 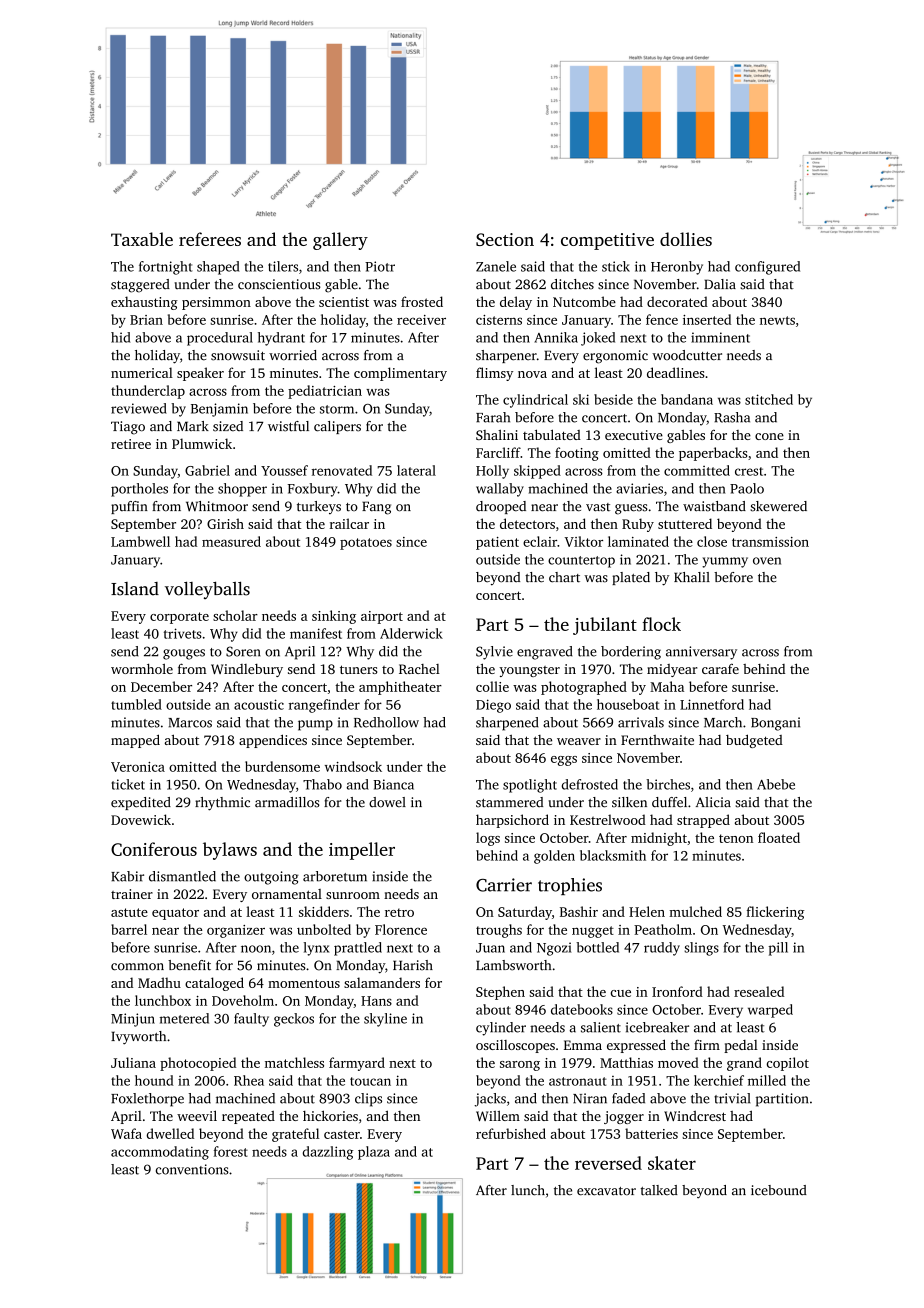 I want to click on delay, so click(x=516, y=303).
